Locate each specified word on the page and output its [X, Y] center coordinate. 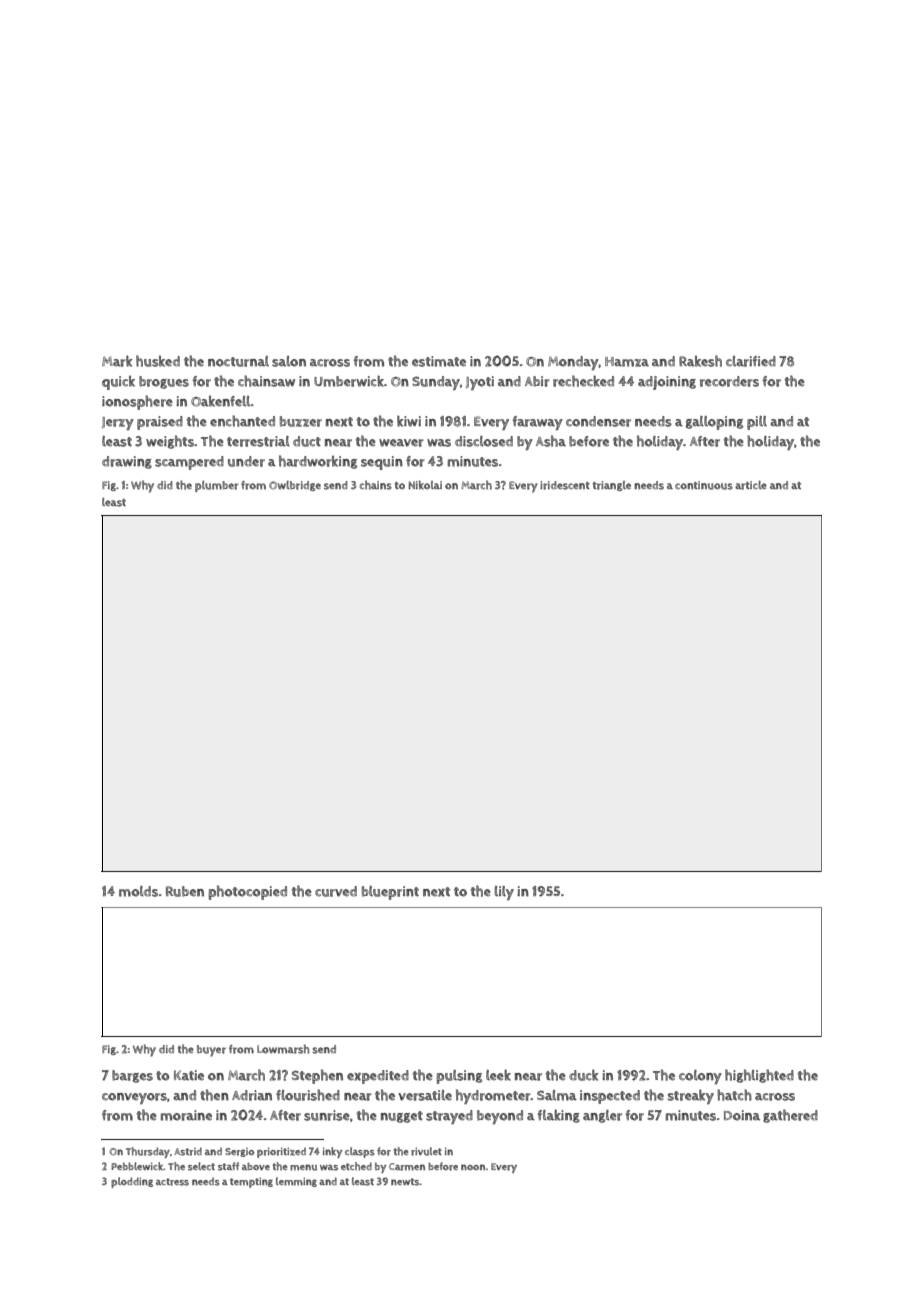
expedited [378, 1077]
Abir [537, 381]
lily [504, 893]
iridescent [565, 485]
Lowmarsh [283, 1049]
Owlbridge [295, 486]
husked [158, 361]
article [751, 485]
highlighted [759, 1076]
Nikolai [425, 485]
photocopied [247, 892]
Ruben [185, 891]
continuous [704, 485]
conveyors [134, 1098]
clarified [751, 361]
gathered [790, 1116]
